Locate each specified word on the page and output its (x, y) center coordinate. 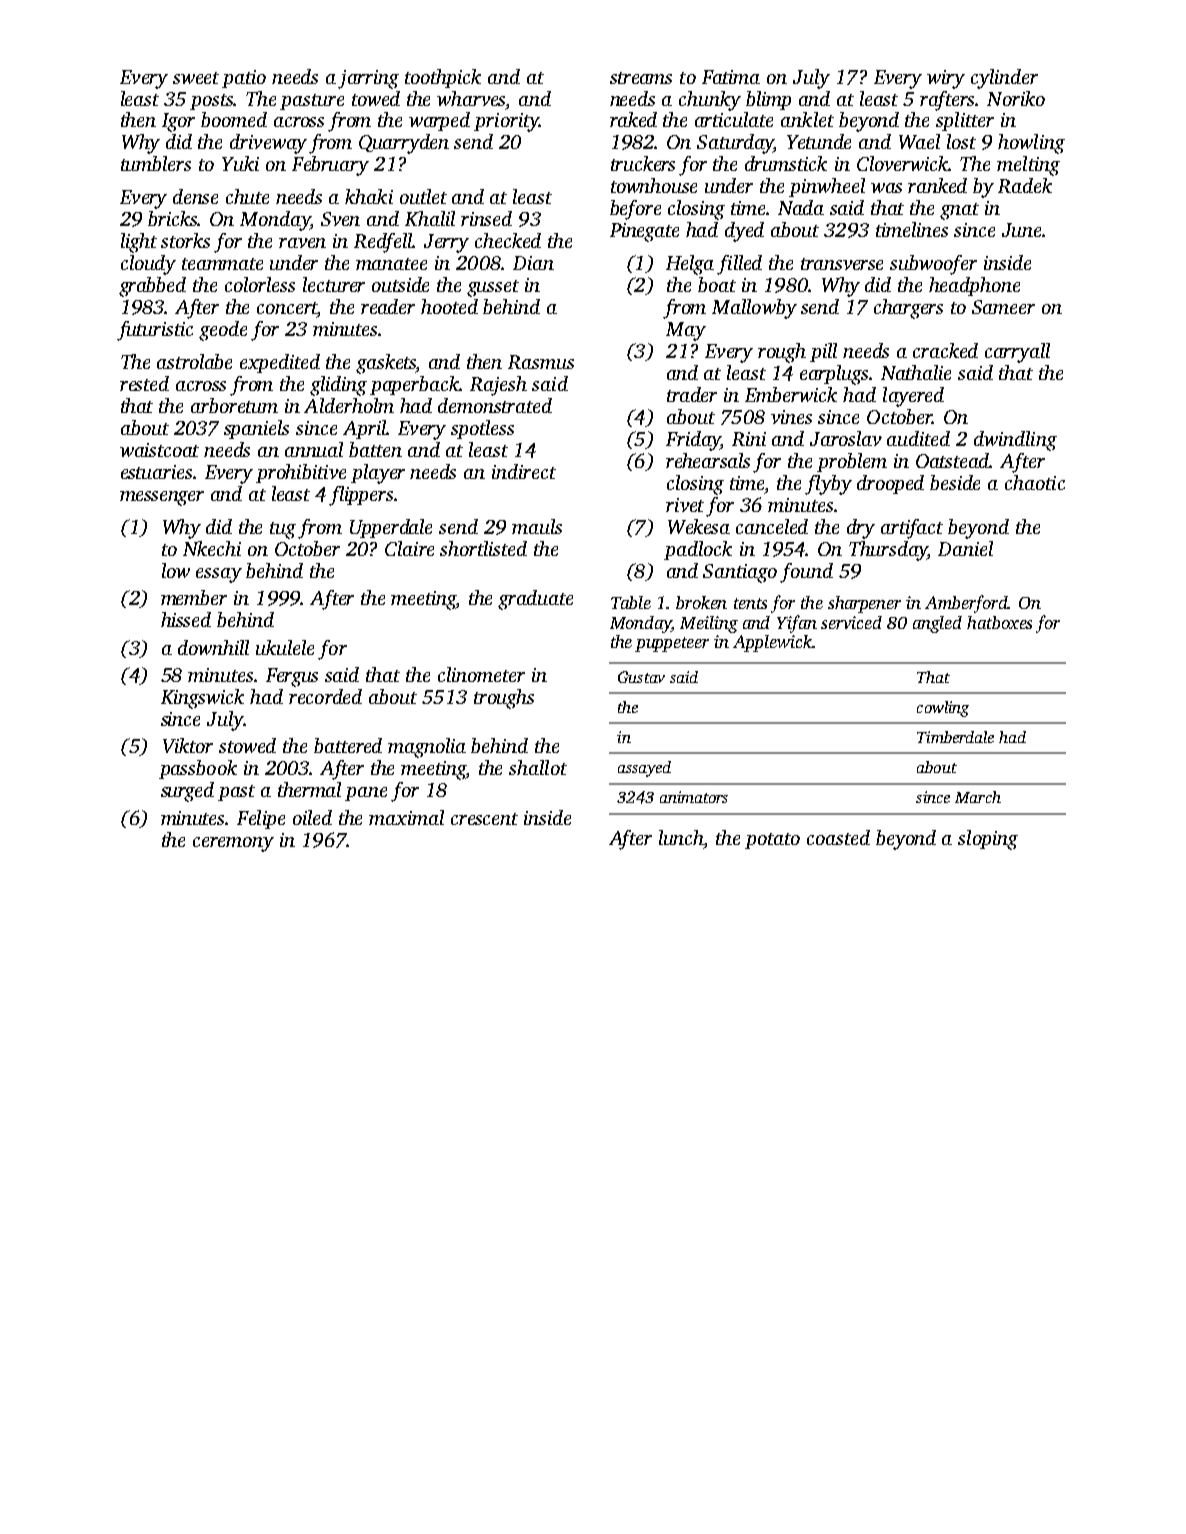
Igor (178, 122)
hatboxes (999, 622)
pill (823, 352)
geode (223, 331)
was (886, 188)
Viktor (188, 745)
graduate (535, 600)
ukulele (285, 647)
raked (633, 119)
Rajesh (498, 386)
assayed (644, 769)
